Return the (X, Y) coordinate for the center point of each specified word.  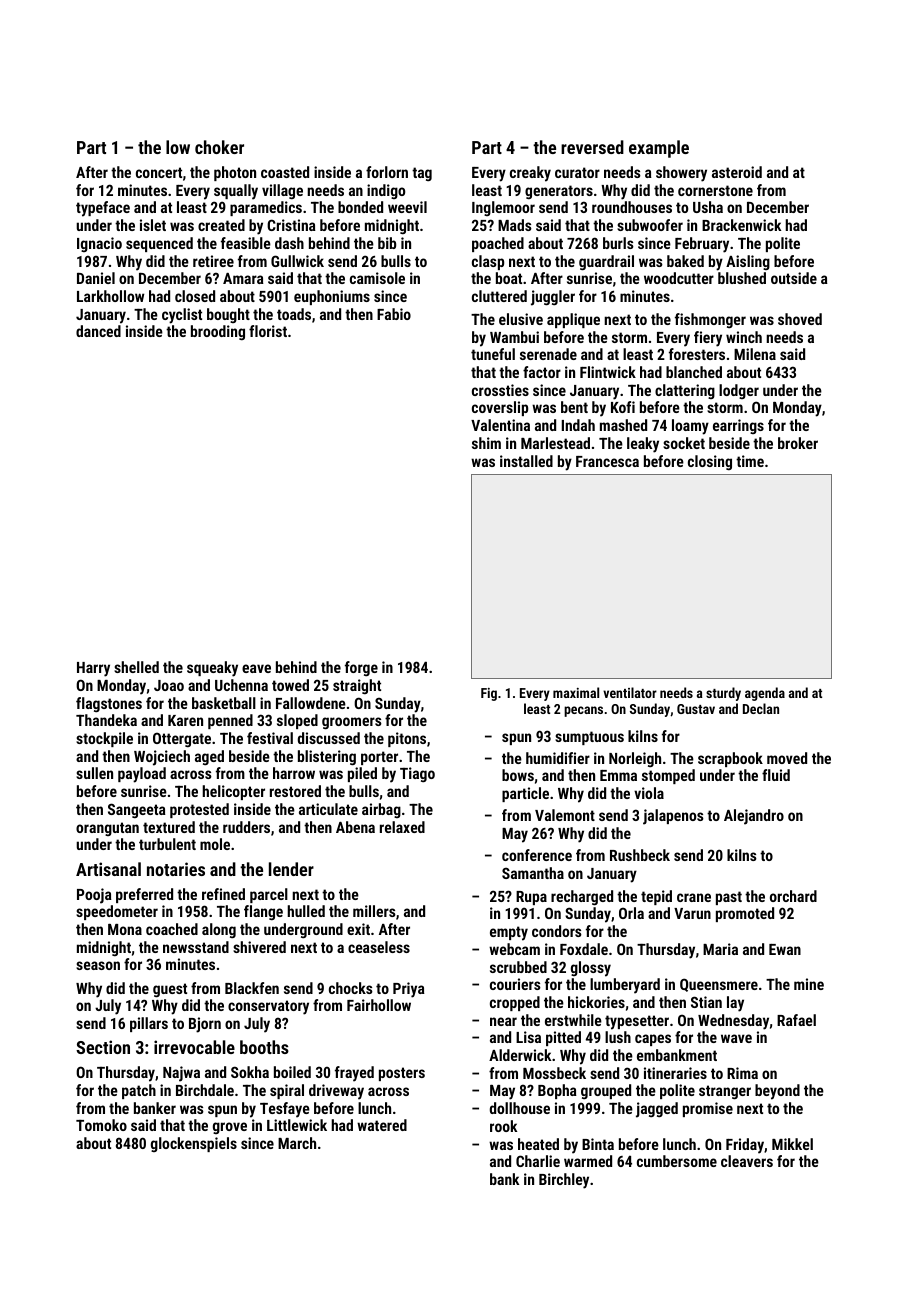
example (659, 149)
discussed (329, 738)
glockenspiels (194, 1144)
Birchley (564, 1181)
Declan (761, 708)
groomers (352, 723)
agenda (765, 694)
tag (422, 174)
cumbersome (677, 1161)
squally (236, 192)
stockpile (104, 739)
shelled (136, 667)
